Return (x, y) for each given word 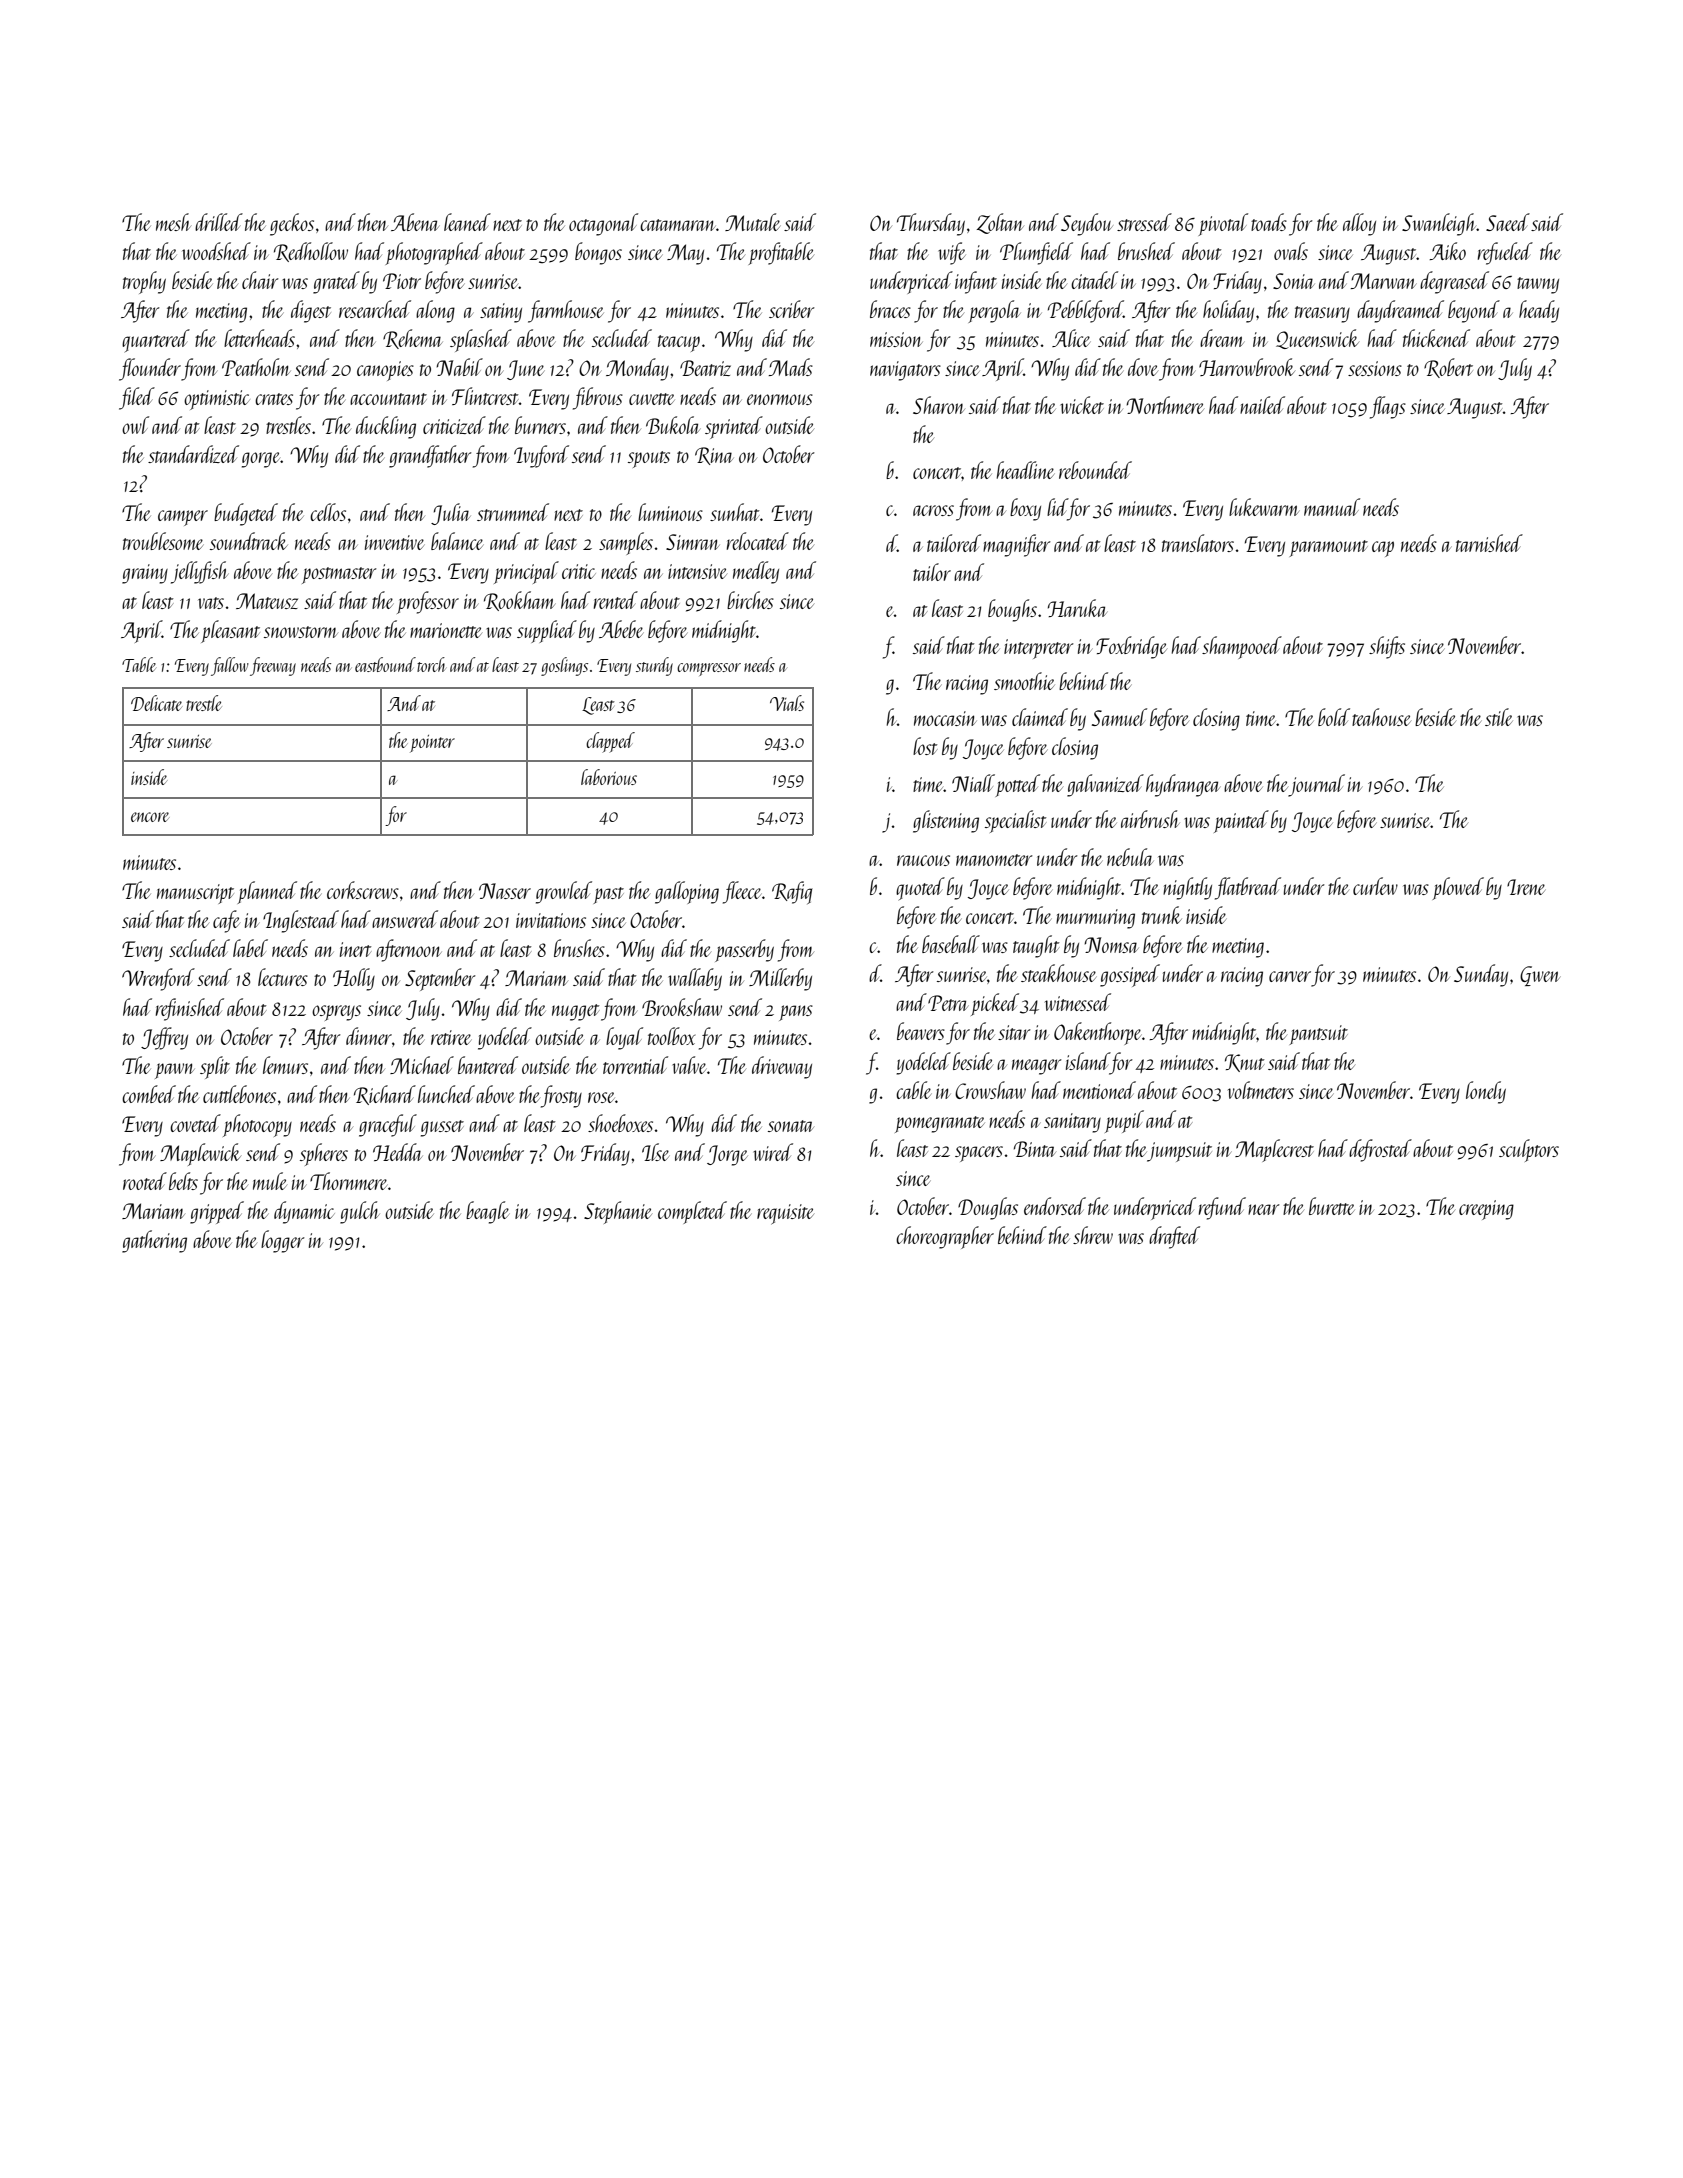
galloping (687, 892)
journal (1317, 785)
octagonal (603, 224)
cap (1383, 549)
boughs (1012, 610)
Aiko (1447, 251)
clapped (610, 742)
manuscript (195, 894)
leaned (467, 222)
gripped (217, 1212)
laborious (609, 777)
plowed (1458, 888)
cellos (328, 512)
